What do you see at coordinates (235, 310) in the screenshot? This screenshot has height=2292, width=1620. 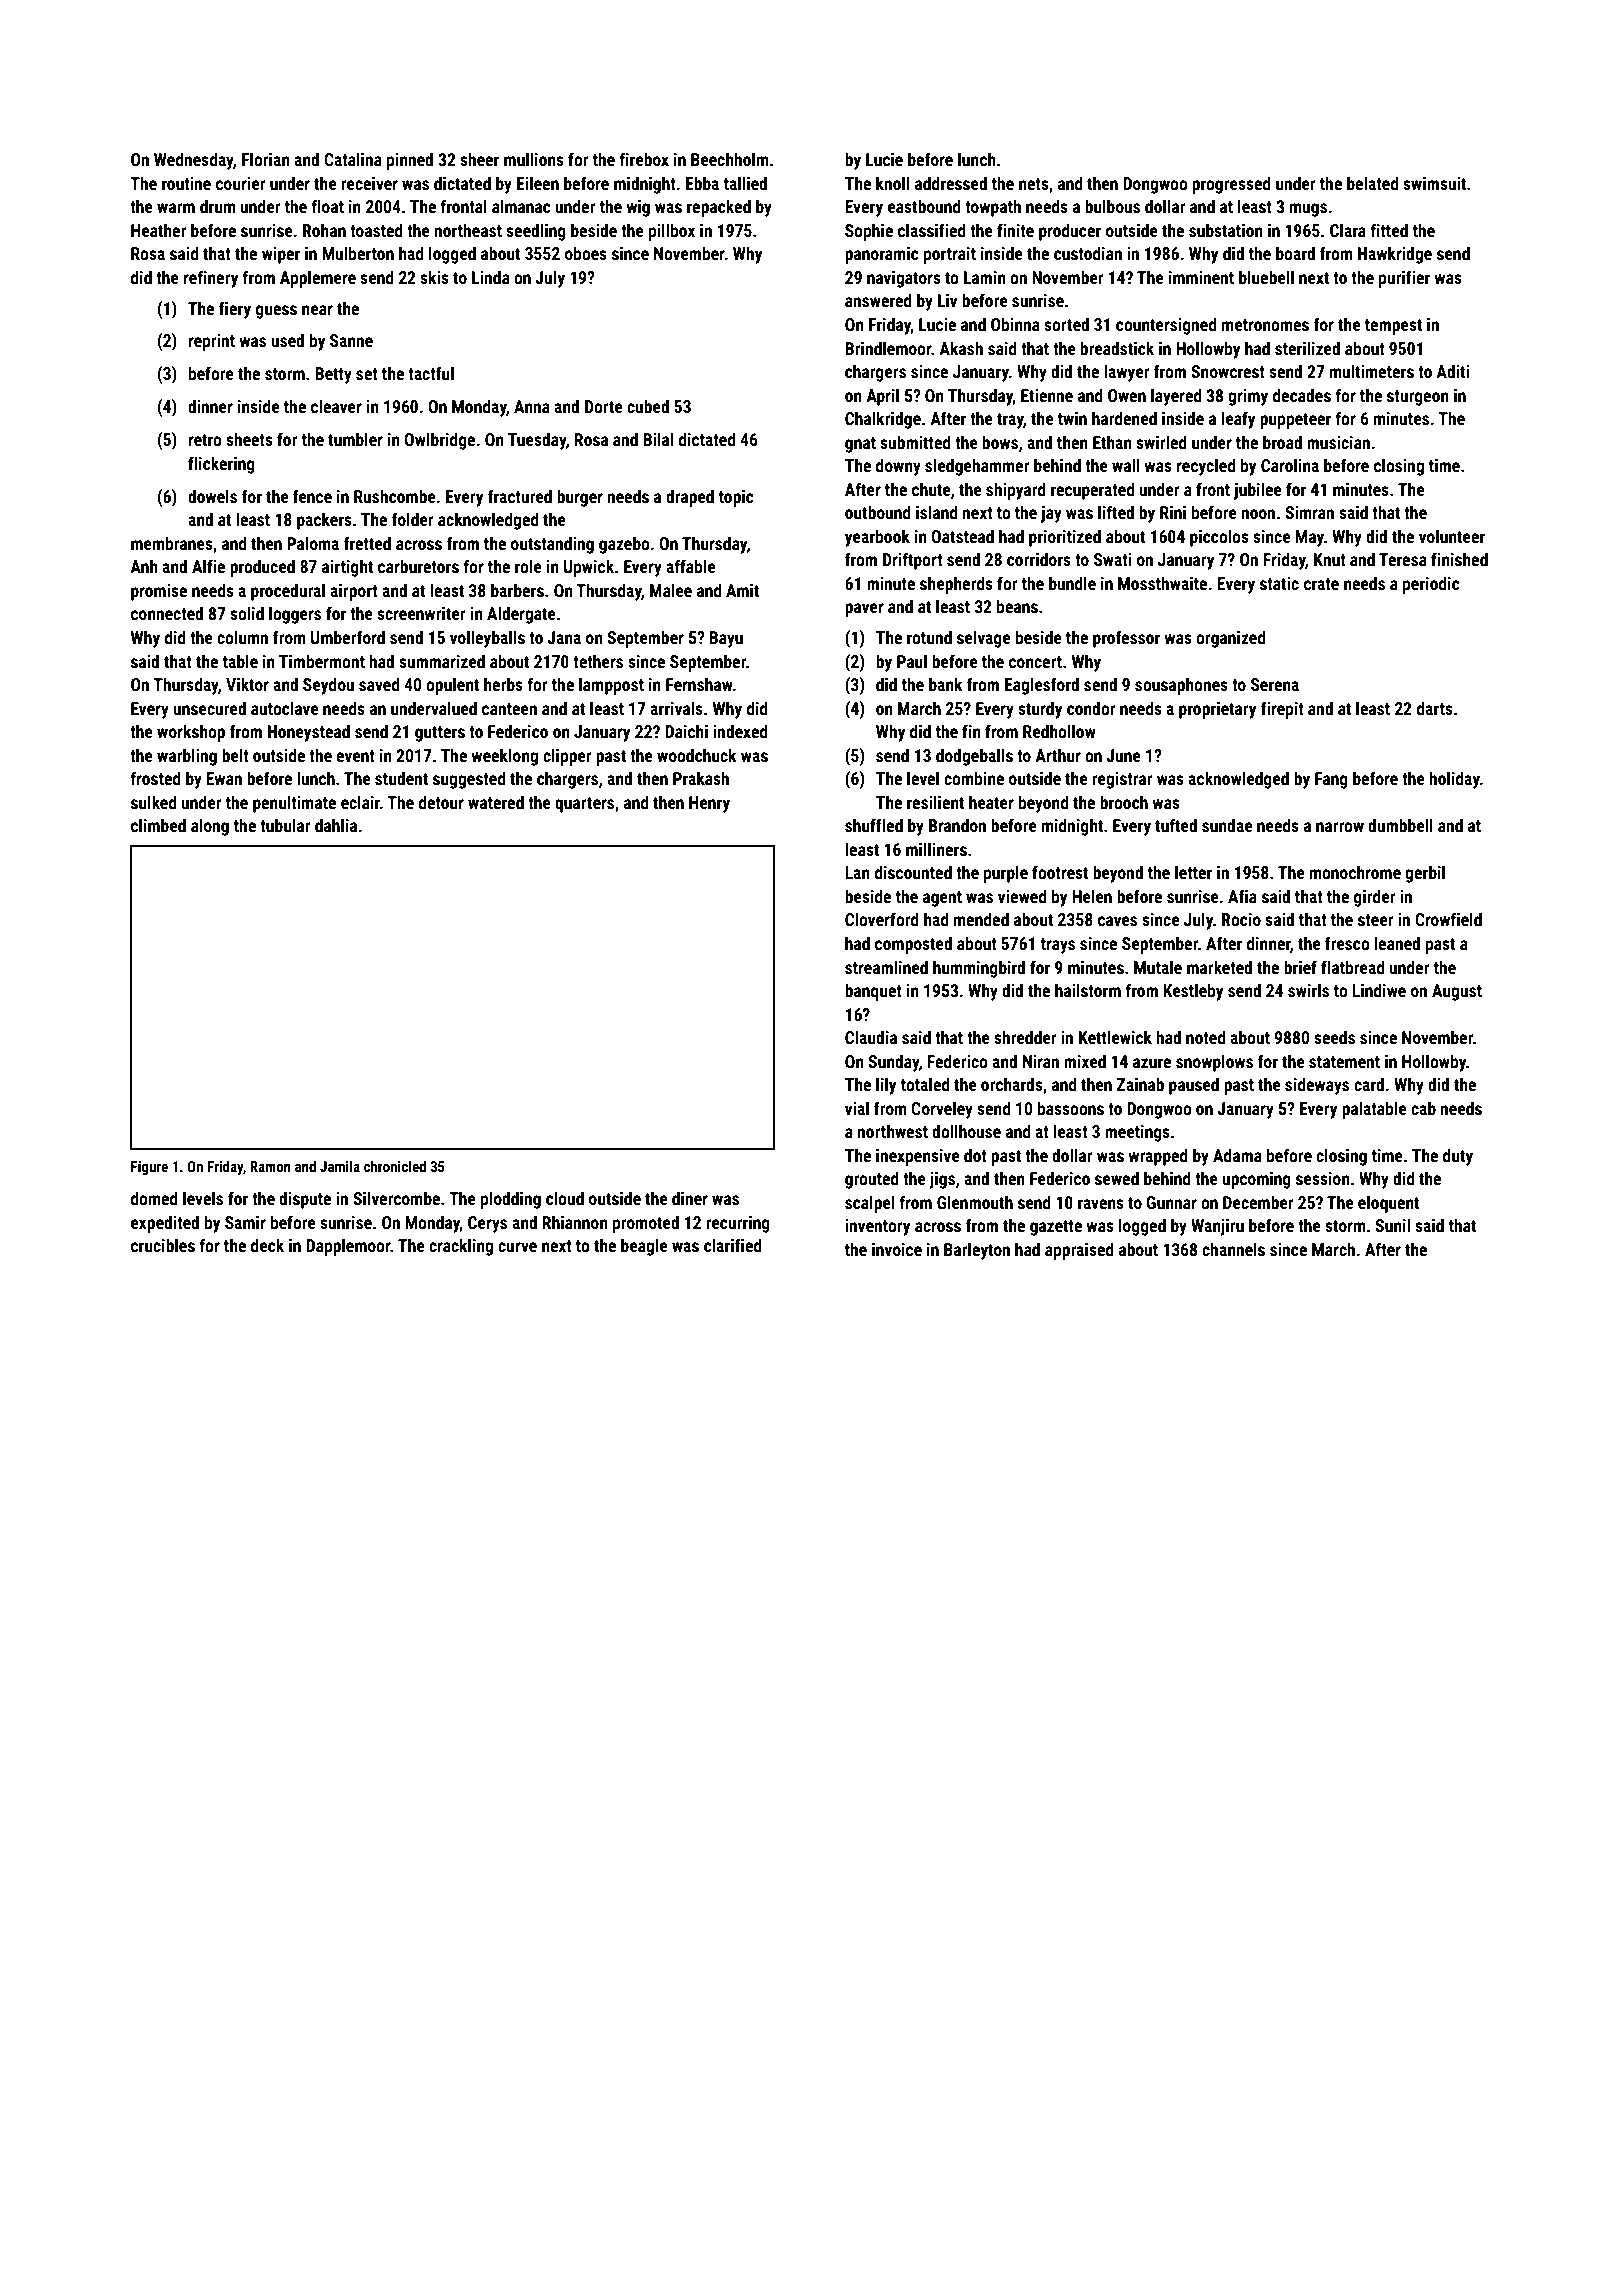 I see `fiery` at bounding box center [235, 310].
